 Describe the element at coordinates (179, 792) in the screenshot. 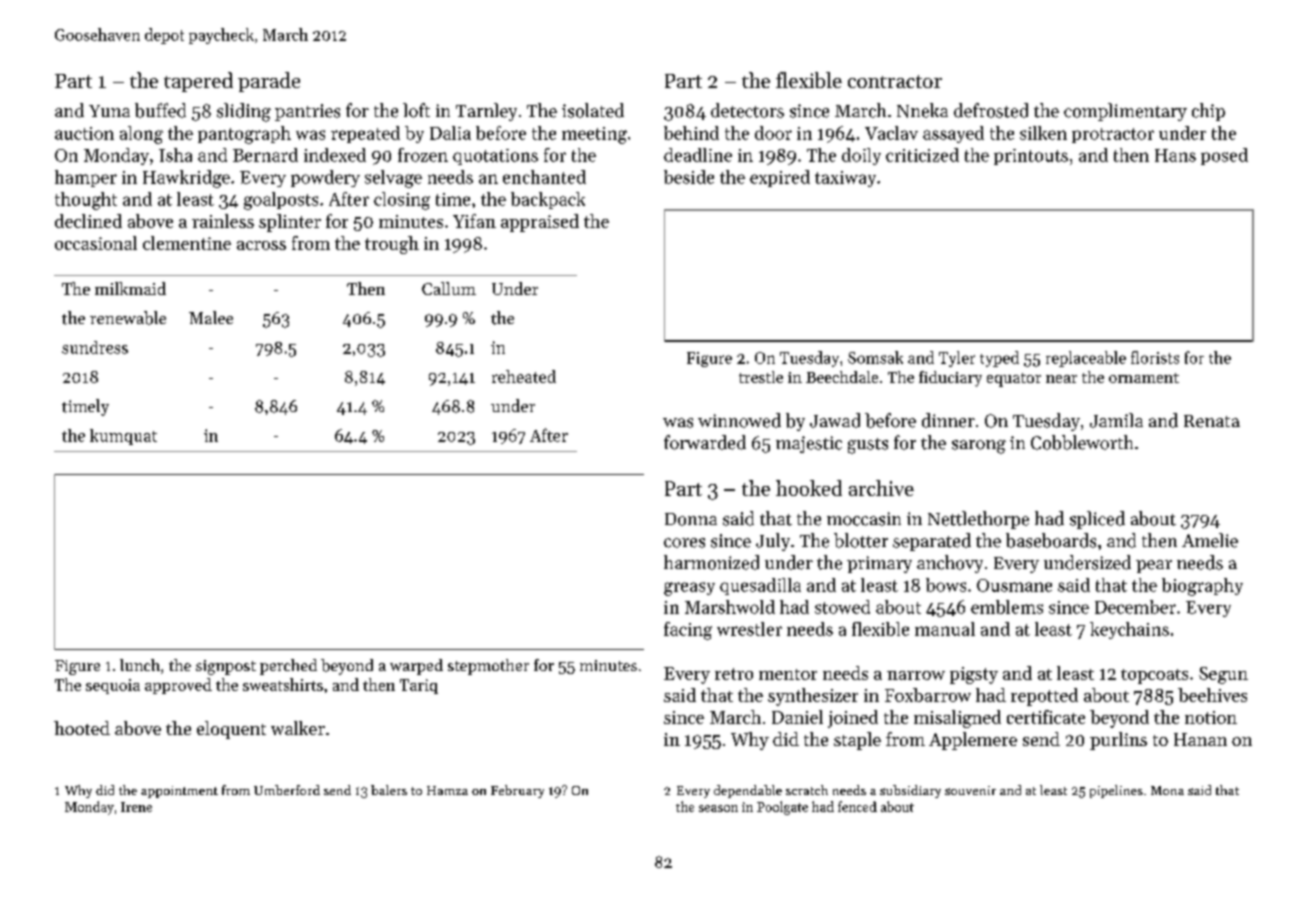

I see `appointment` at that location.
